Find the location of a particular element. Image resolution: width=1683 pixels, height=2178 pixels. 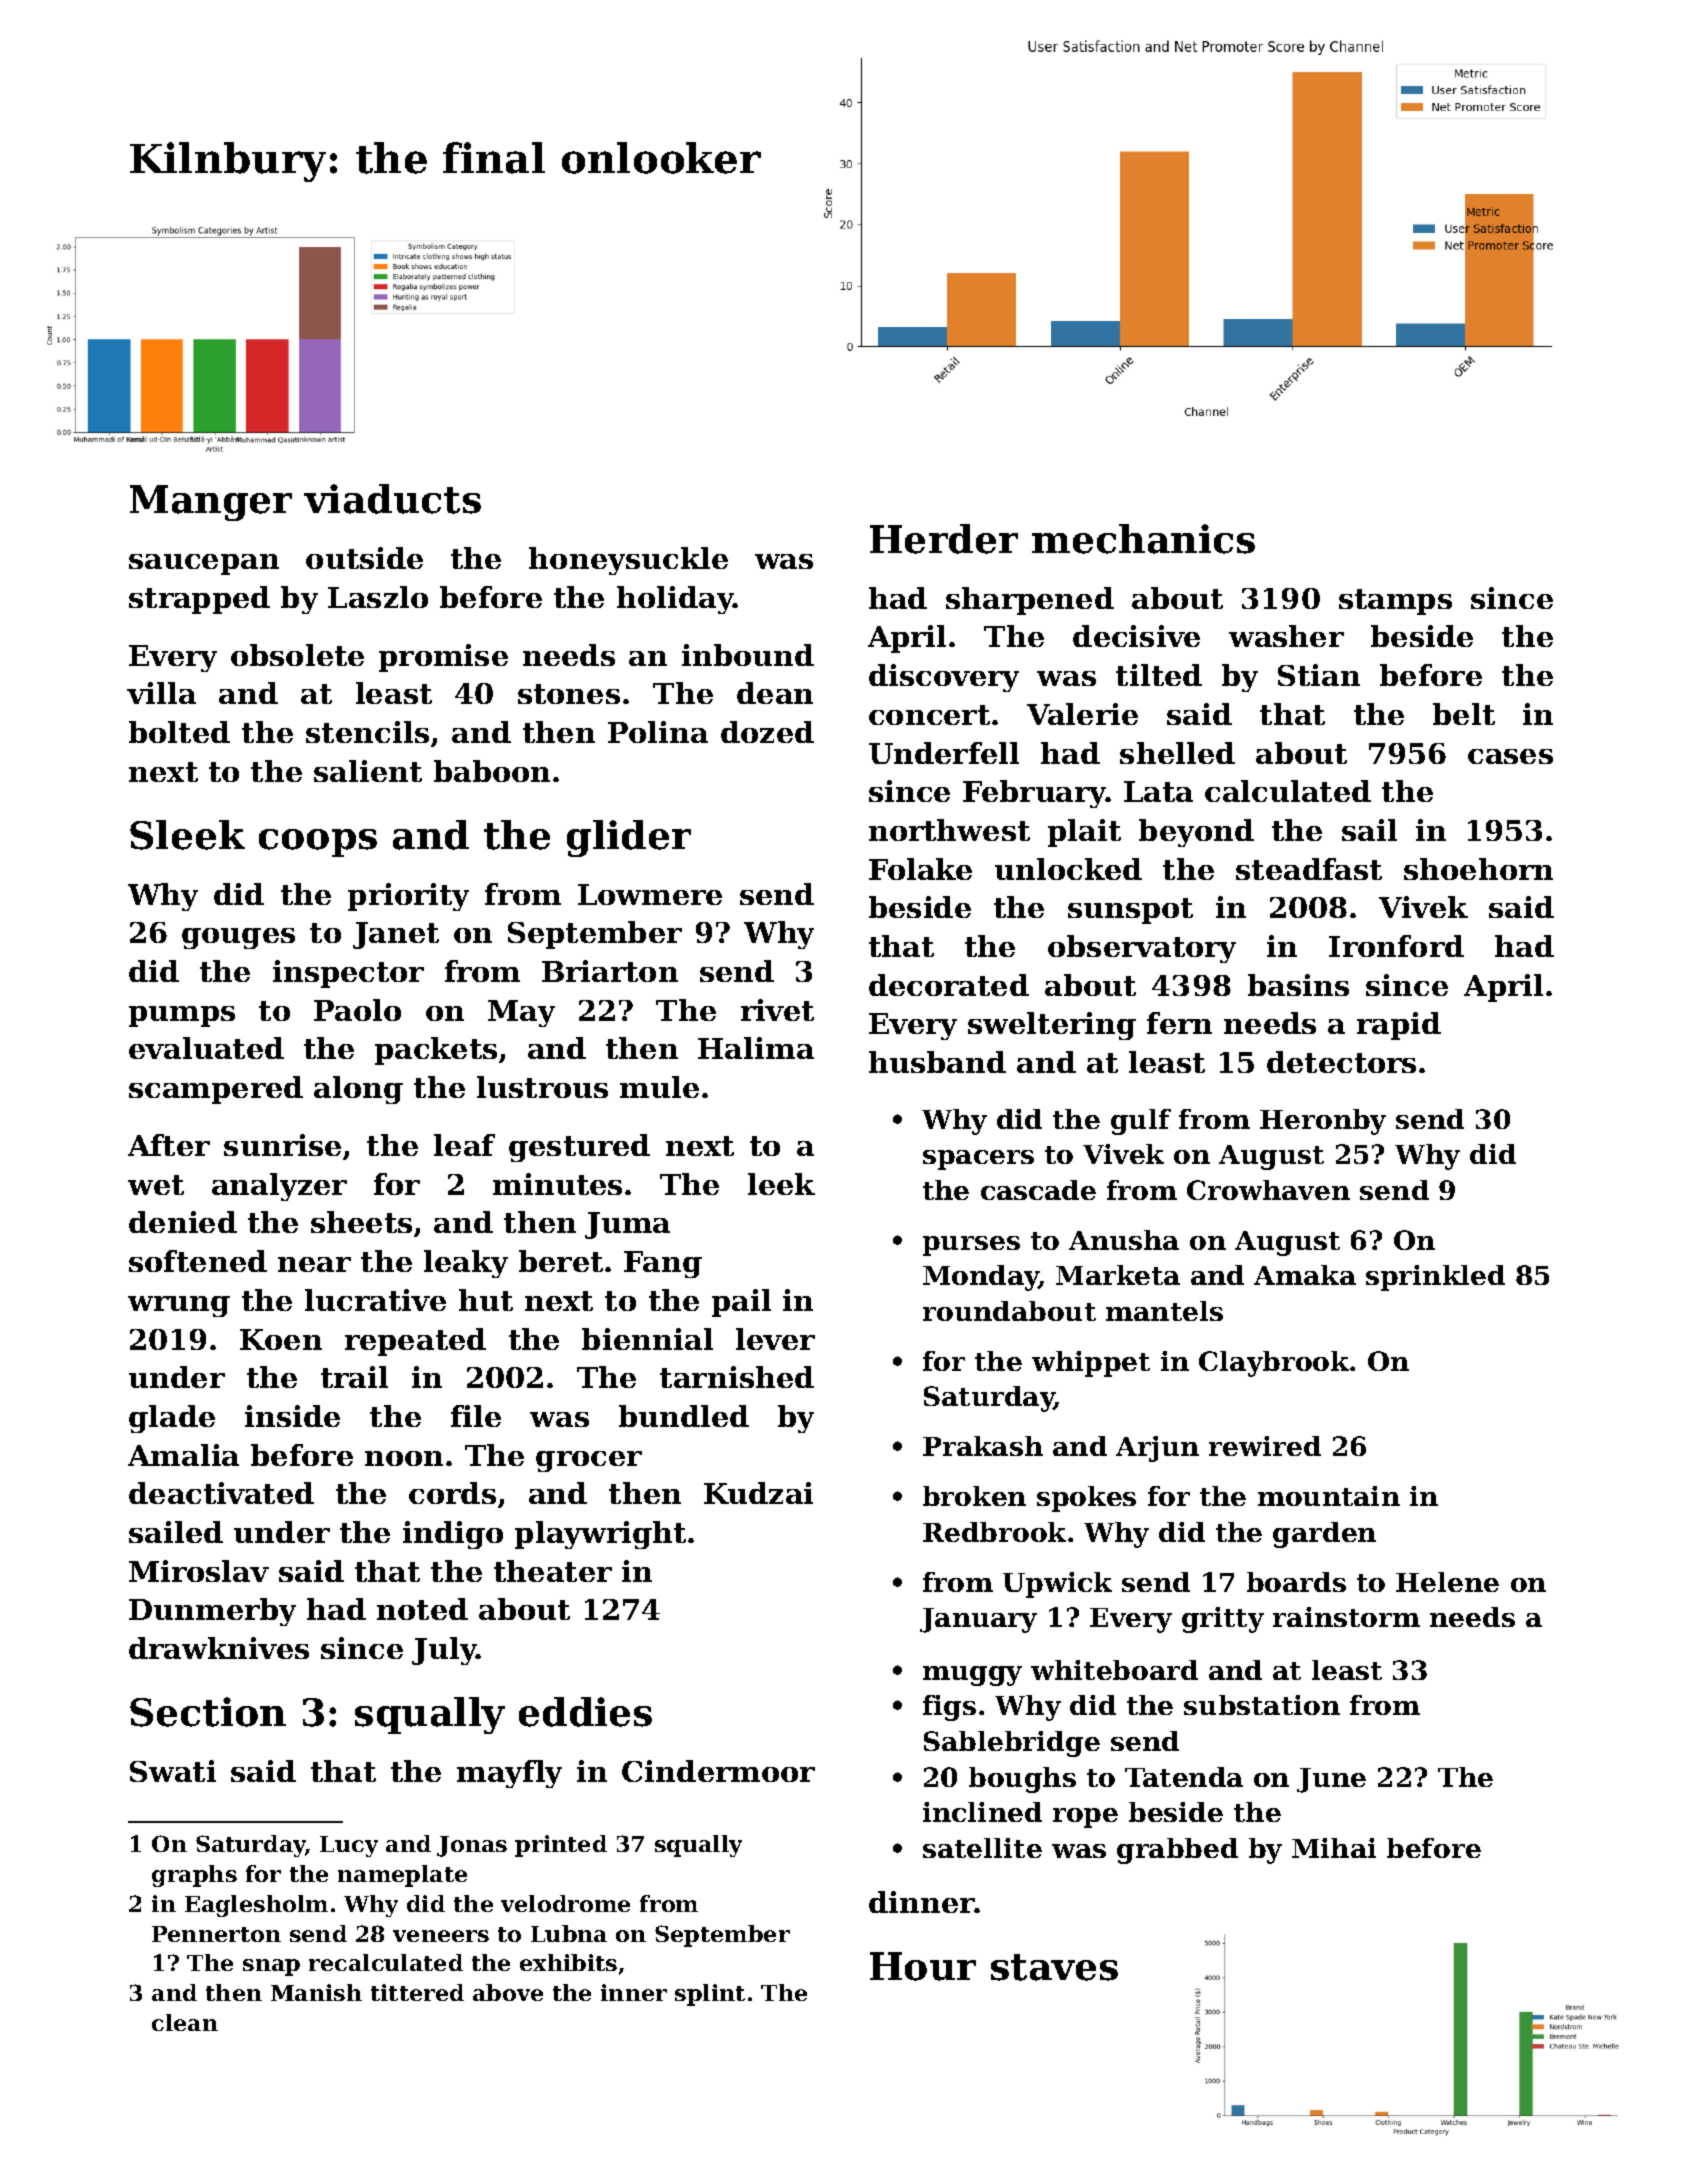

mechanics is located at coordinates (1143, 539).
